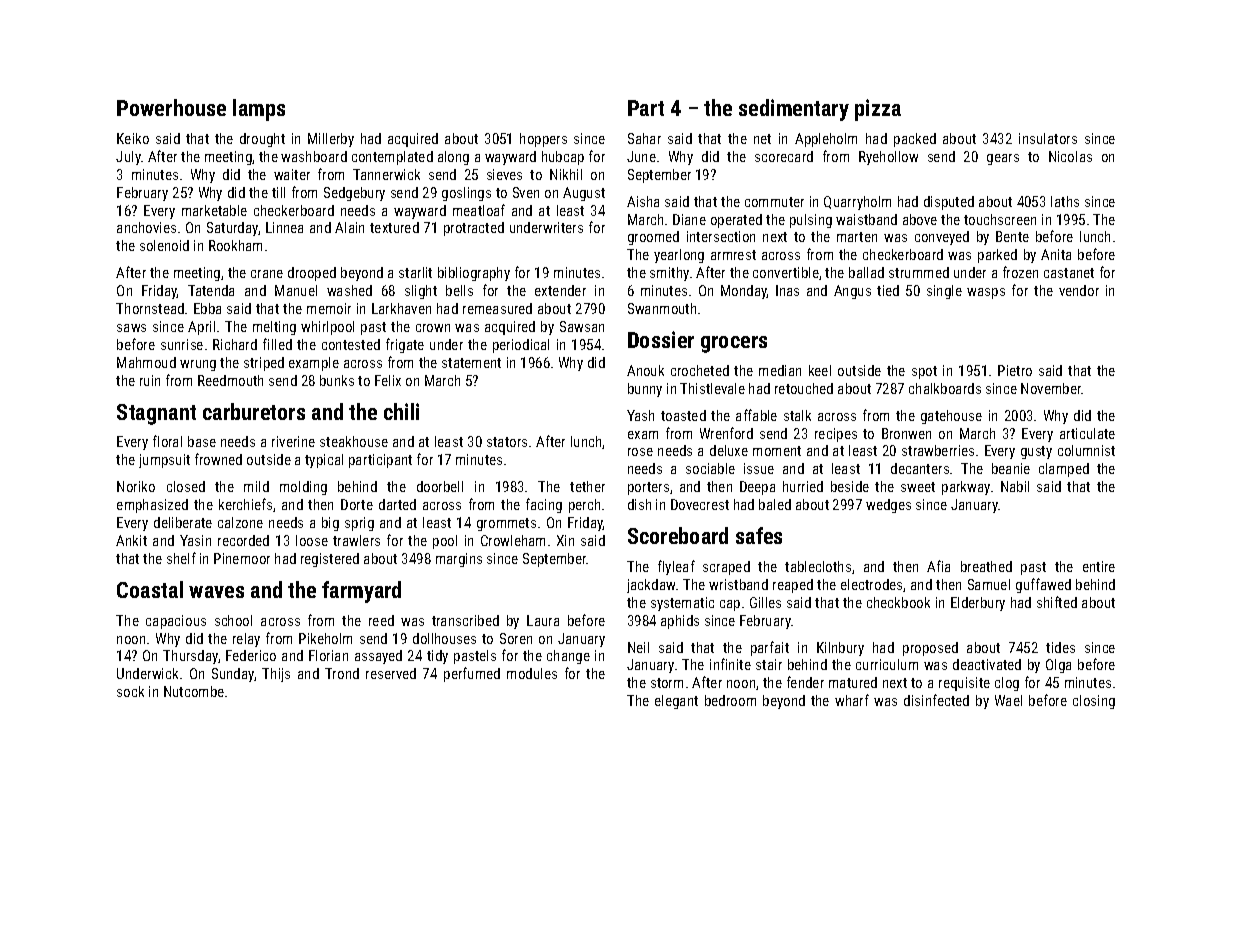  Describe the element at coordinates (194, 691) in the screenshot. I see `Nutcombe` at that location.
